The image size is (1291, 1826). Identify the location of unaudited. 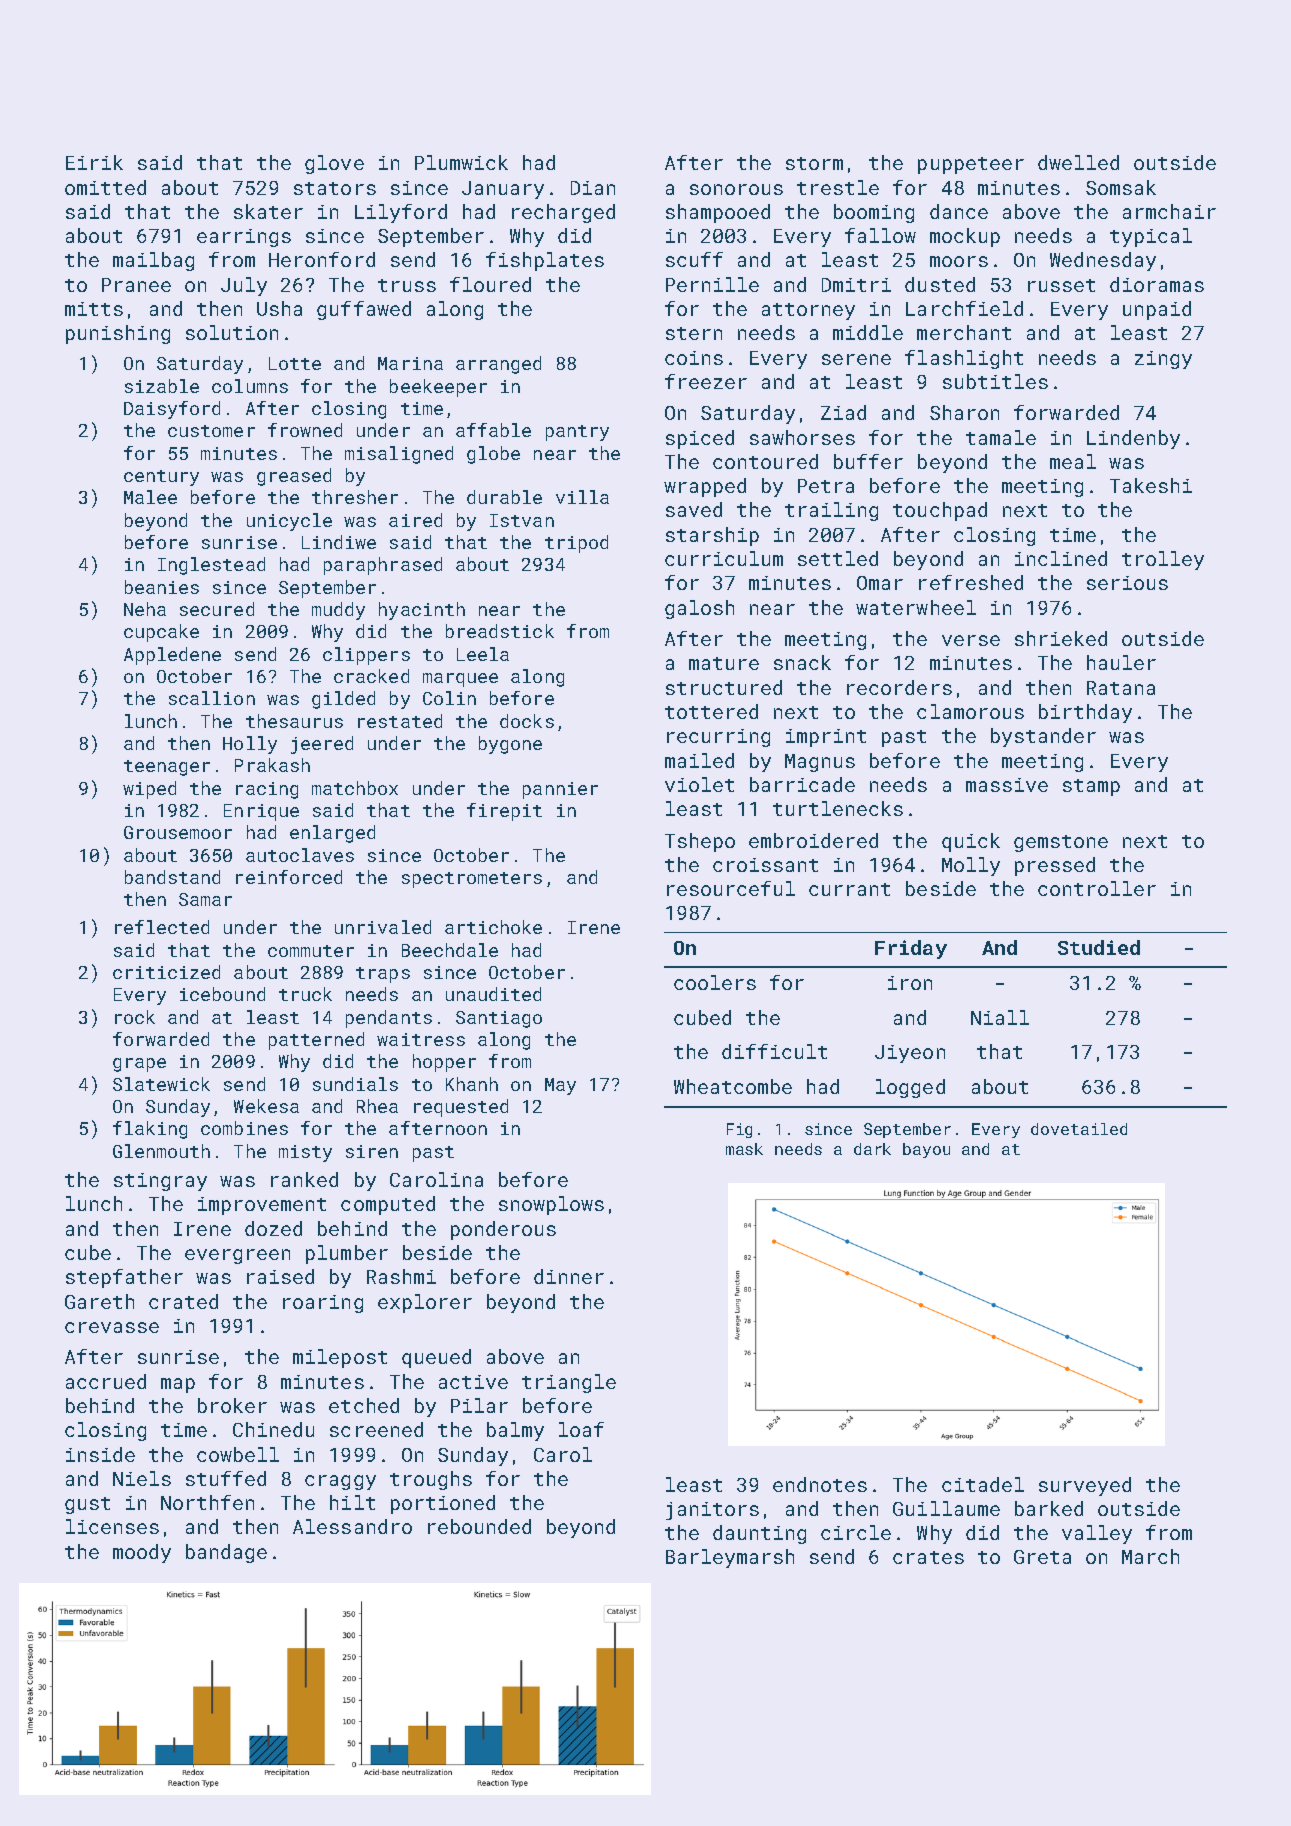
(493, 994).
